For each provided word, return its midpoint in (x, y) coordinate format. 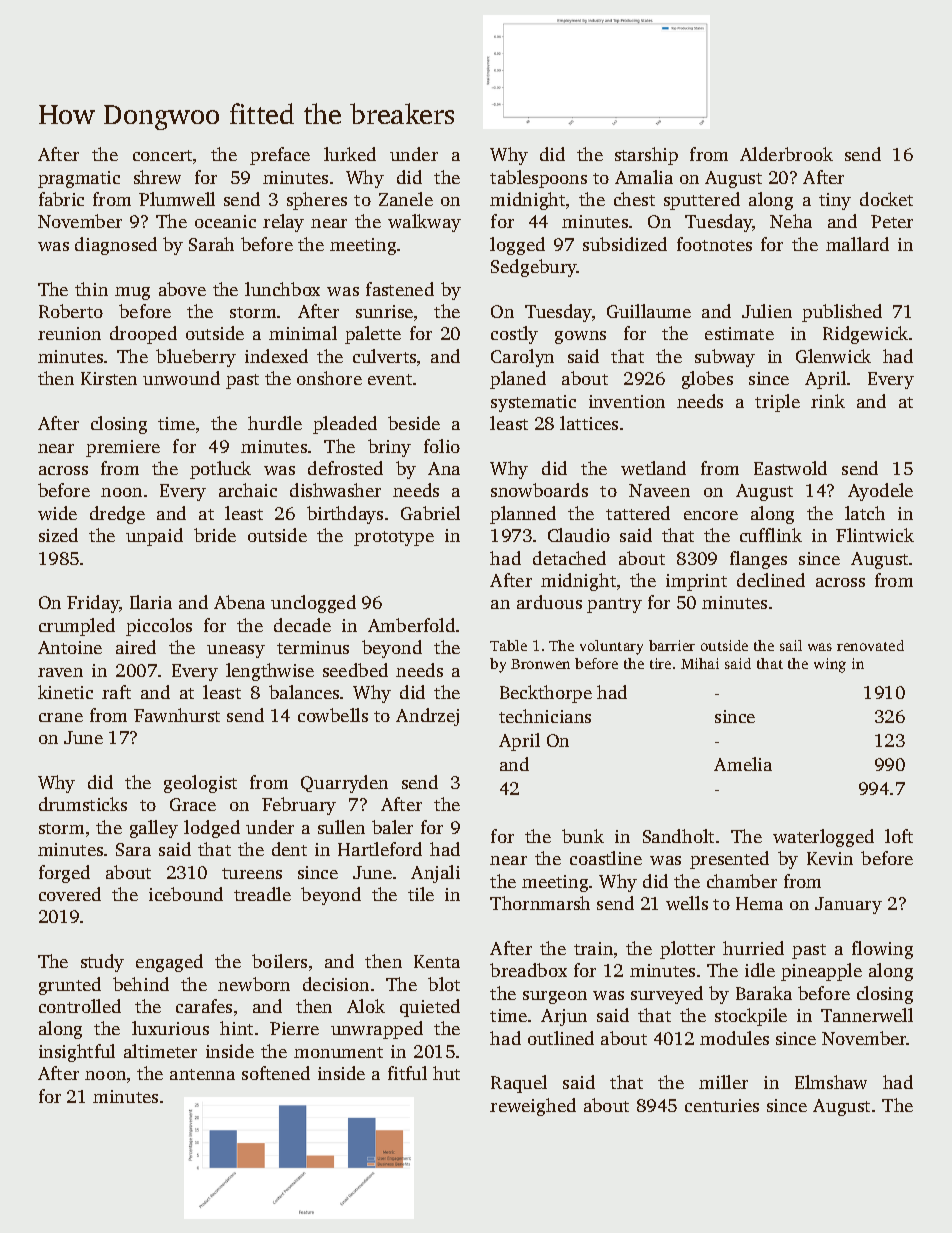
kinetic (65, 692)
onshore (329, 378)
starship (646, 156)
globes (707, 380)
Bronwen (540, 664)
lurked (350, 154)
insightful (77, 1053)
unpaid (154, 537)
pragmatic (79, 179)
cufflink (771, 535)
